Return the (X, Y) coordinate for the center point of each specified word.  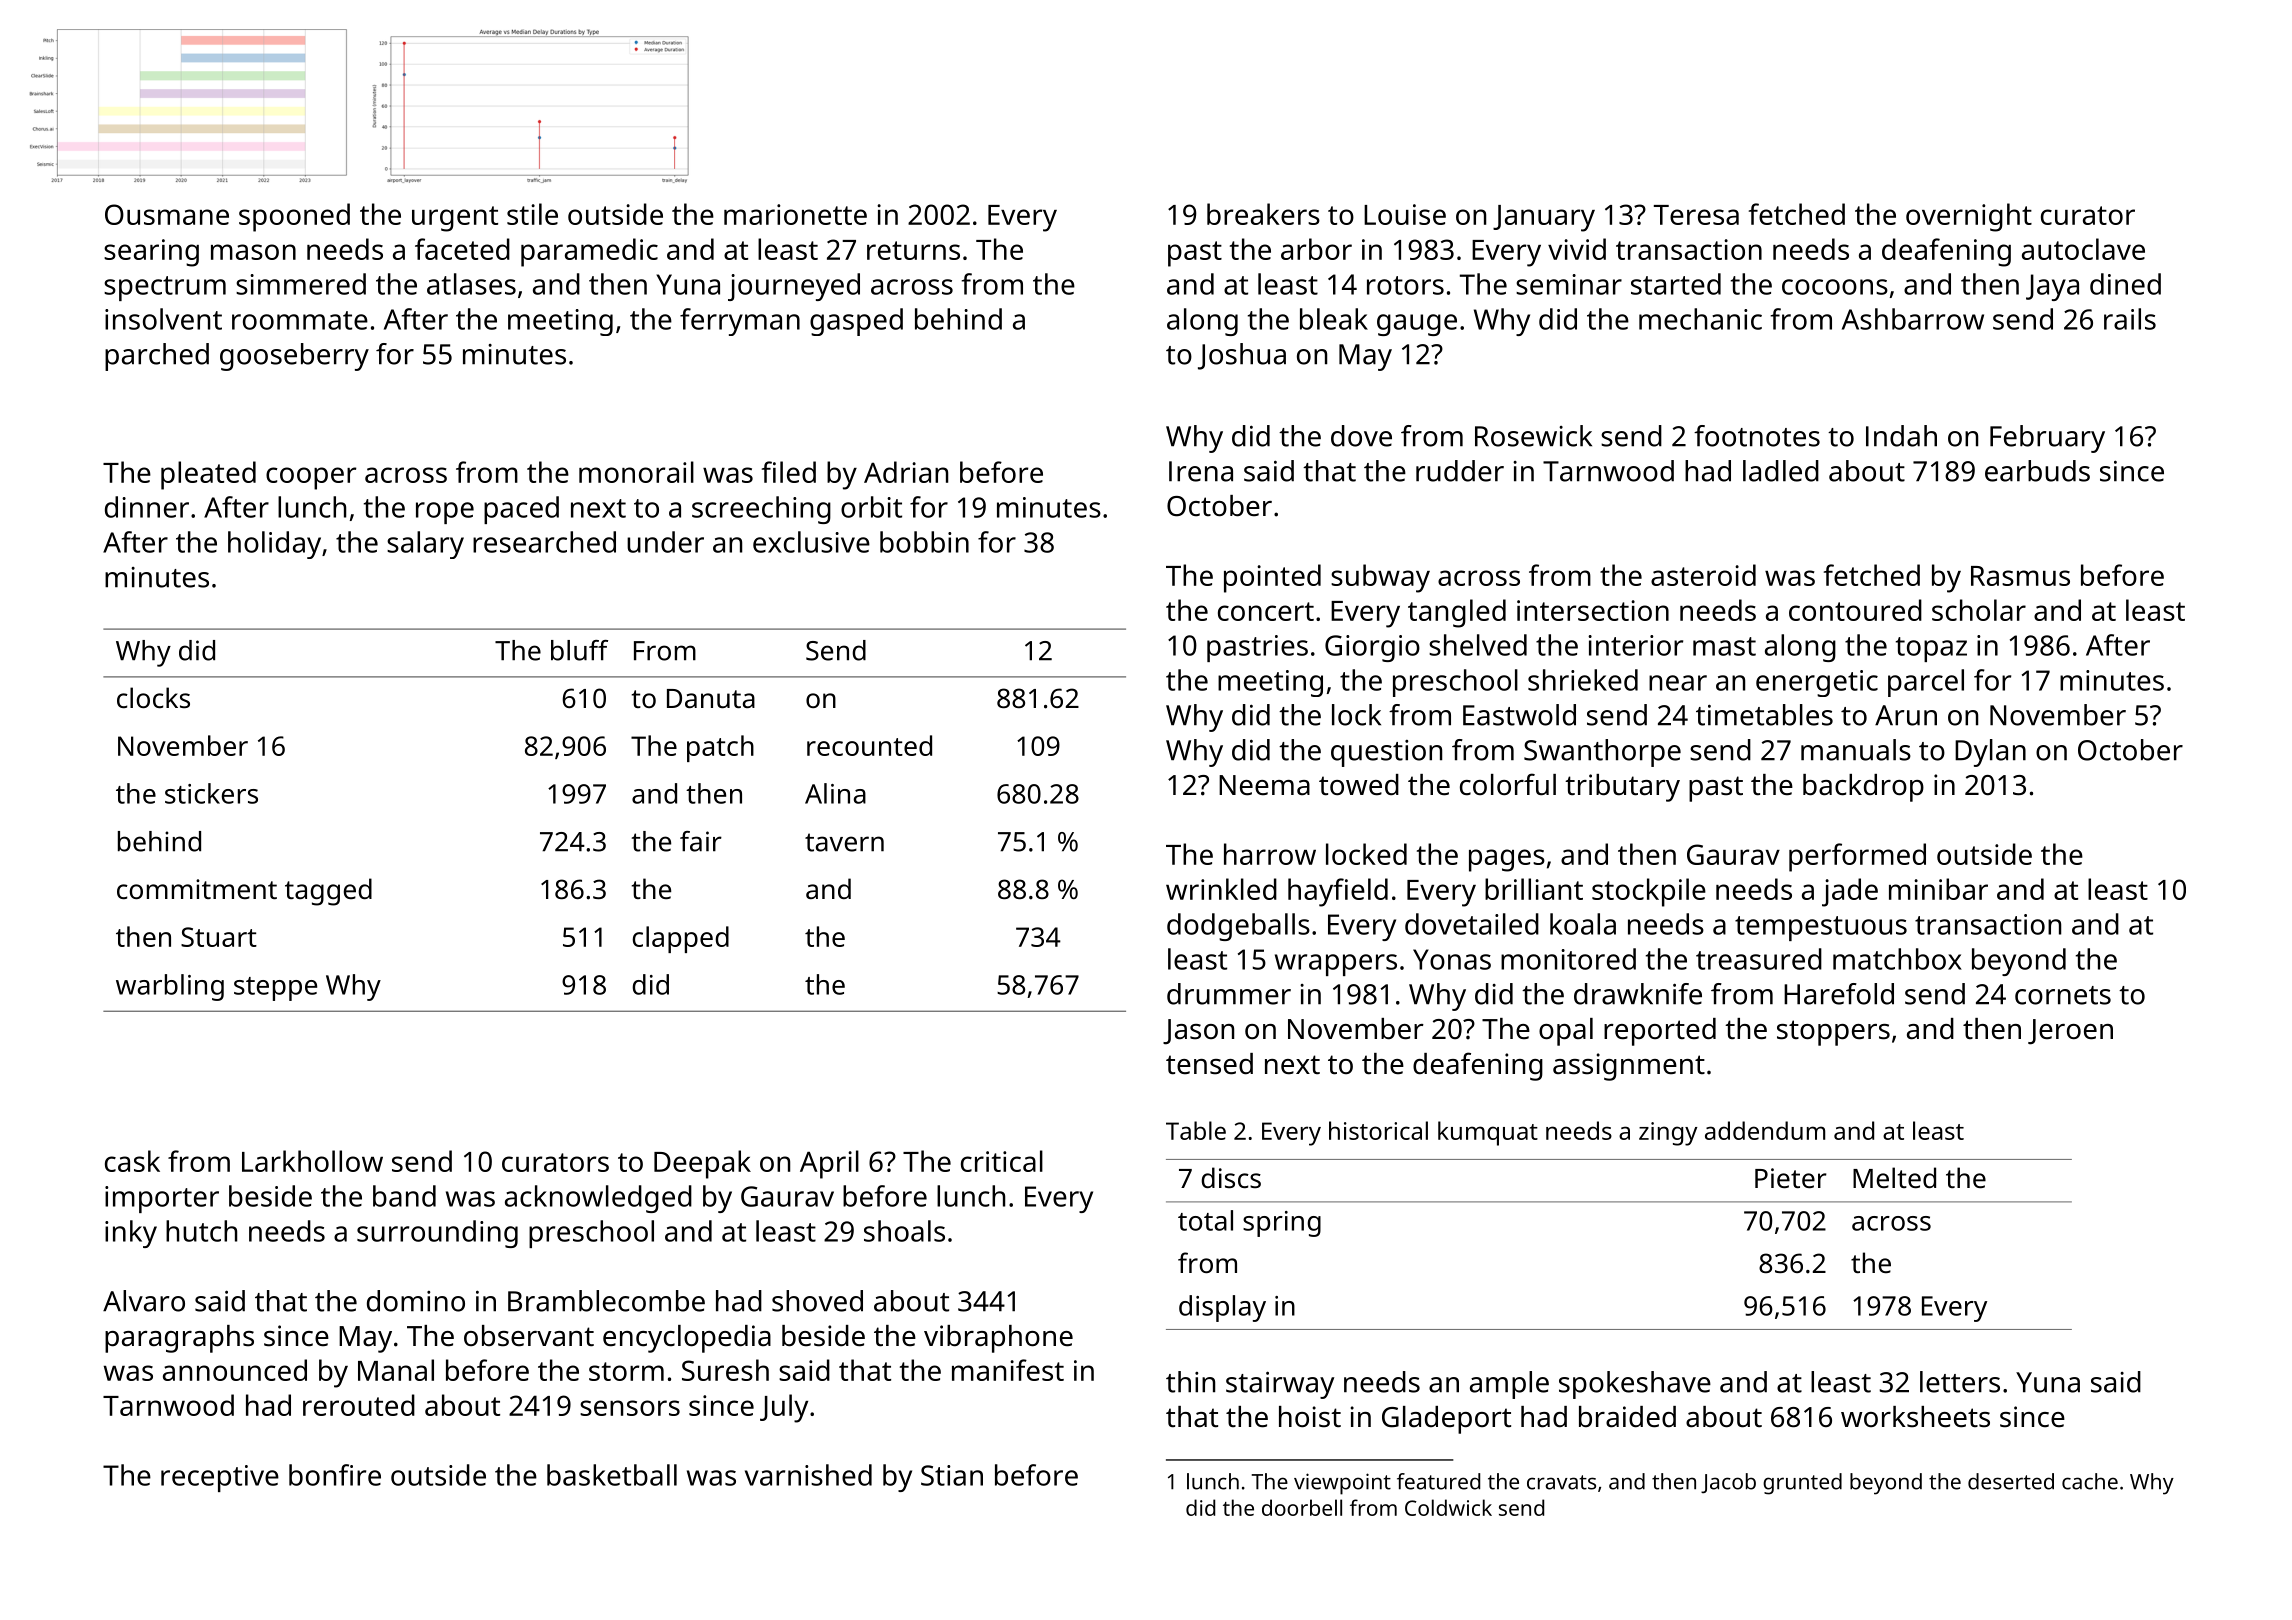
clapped (680, 939)
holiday (274, 545)
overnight (1969, 217)
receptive (220, 1478)
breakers (1263, 214)
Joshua (1242, 356)
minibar (1938, 889)
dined (2125, 284)
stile (532, 214)
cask (132, 1161)
